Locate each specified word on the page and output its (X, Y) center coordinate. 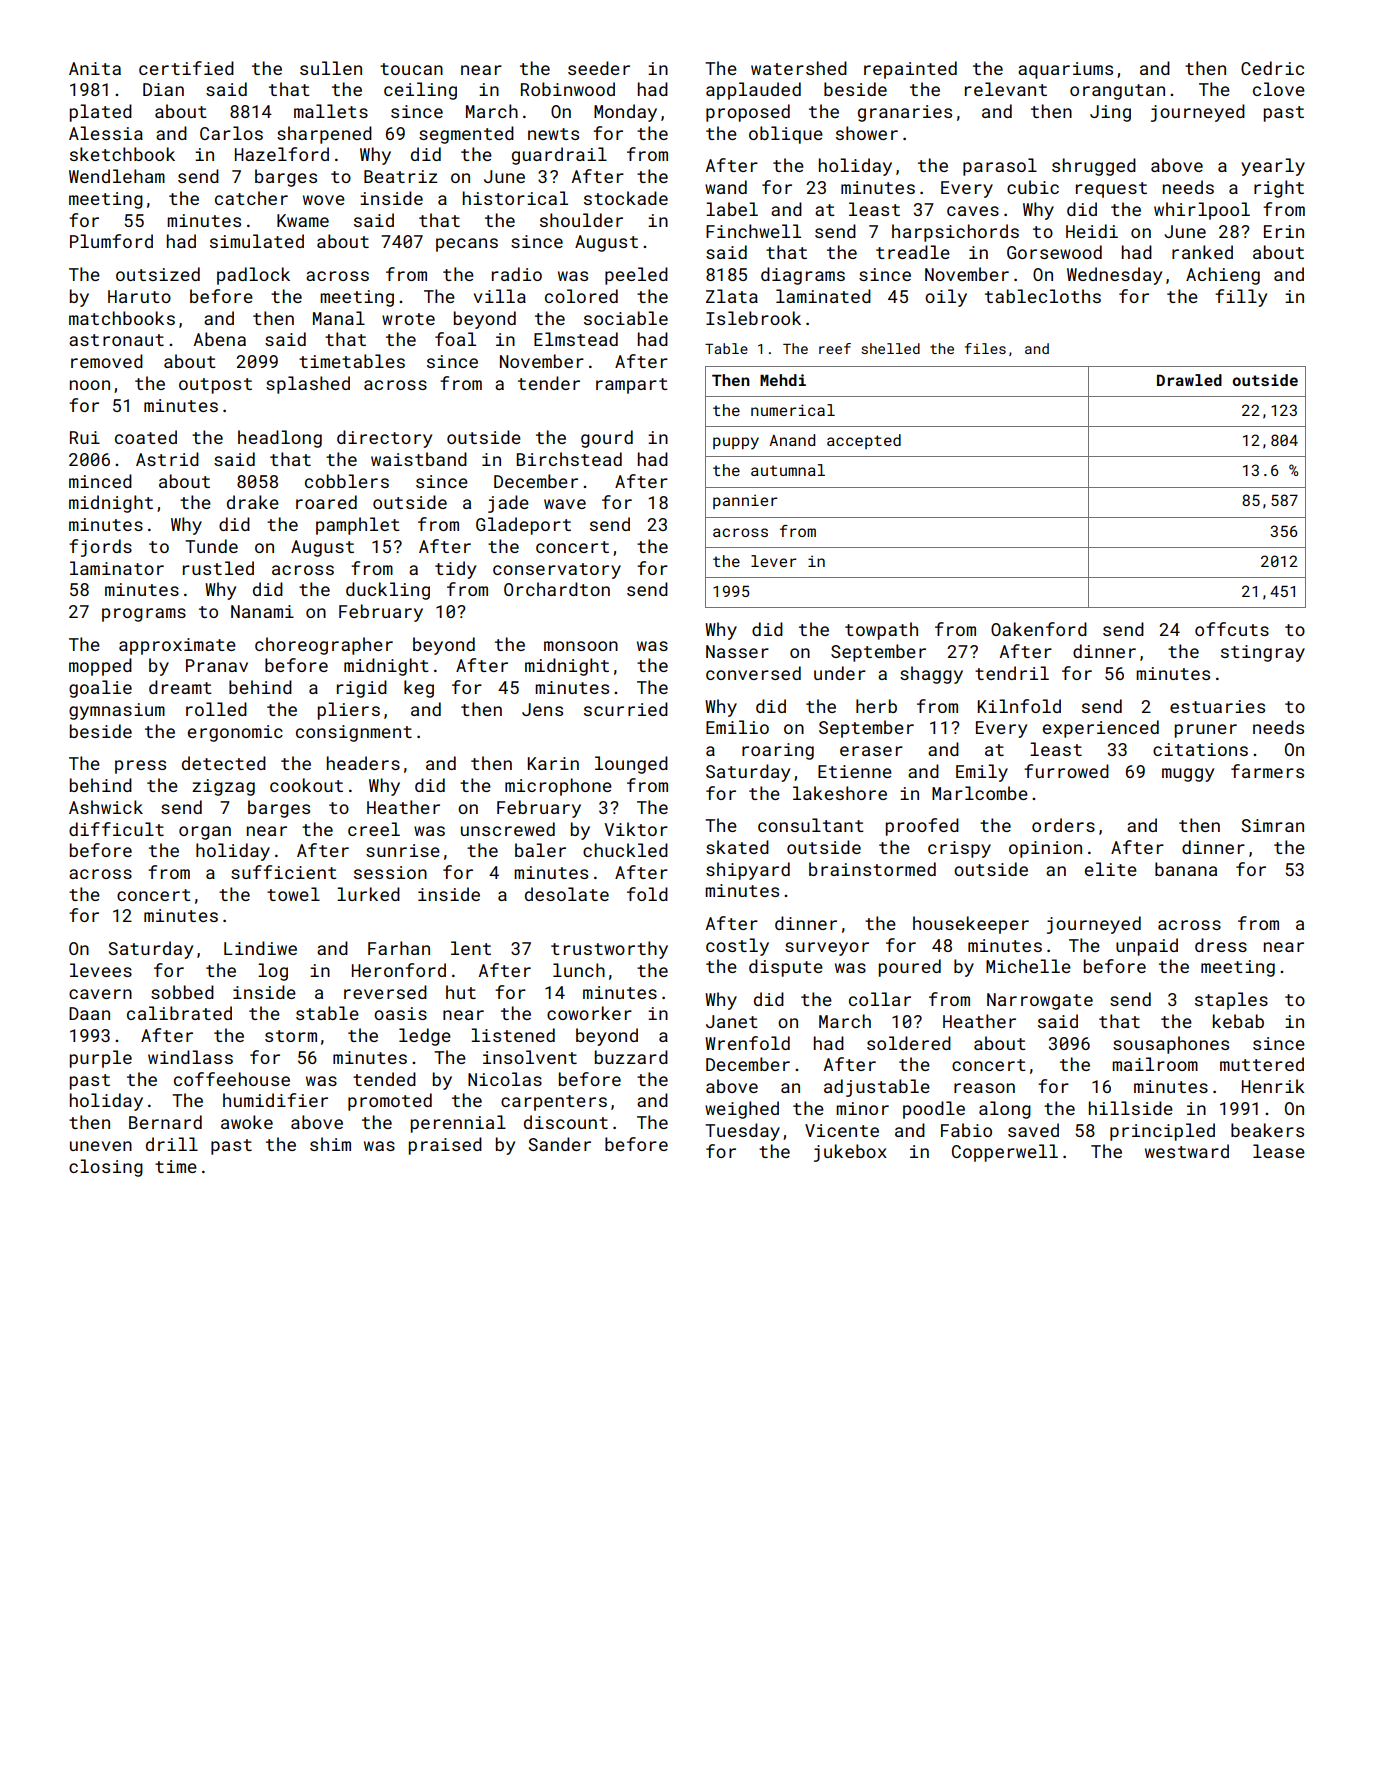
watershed (799, 68)
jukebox (850, 1153)
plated (101, 113)
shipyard (748, 871)
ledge (425, 1037)
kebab (1238, 1021)
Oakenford (1039, 629)
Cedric (1272, 68)
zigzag (223, 787)
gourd (607, 439)
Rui (85, 437)
